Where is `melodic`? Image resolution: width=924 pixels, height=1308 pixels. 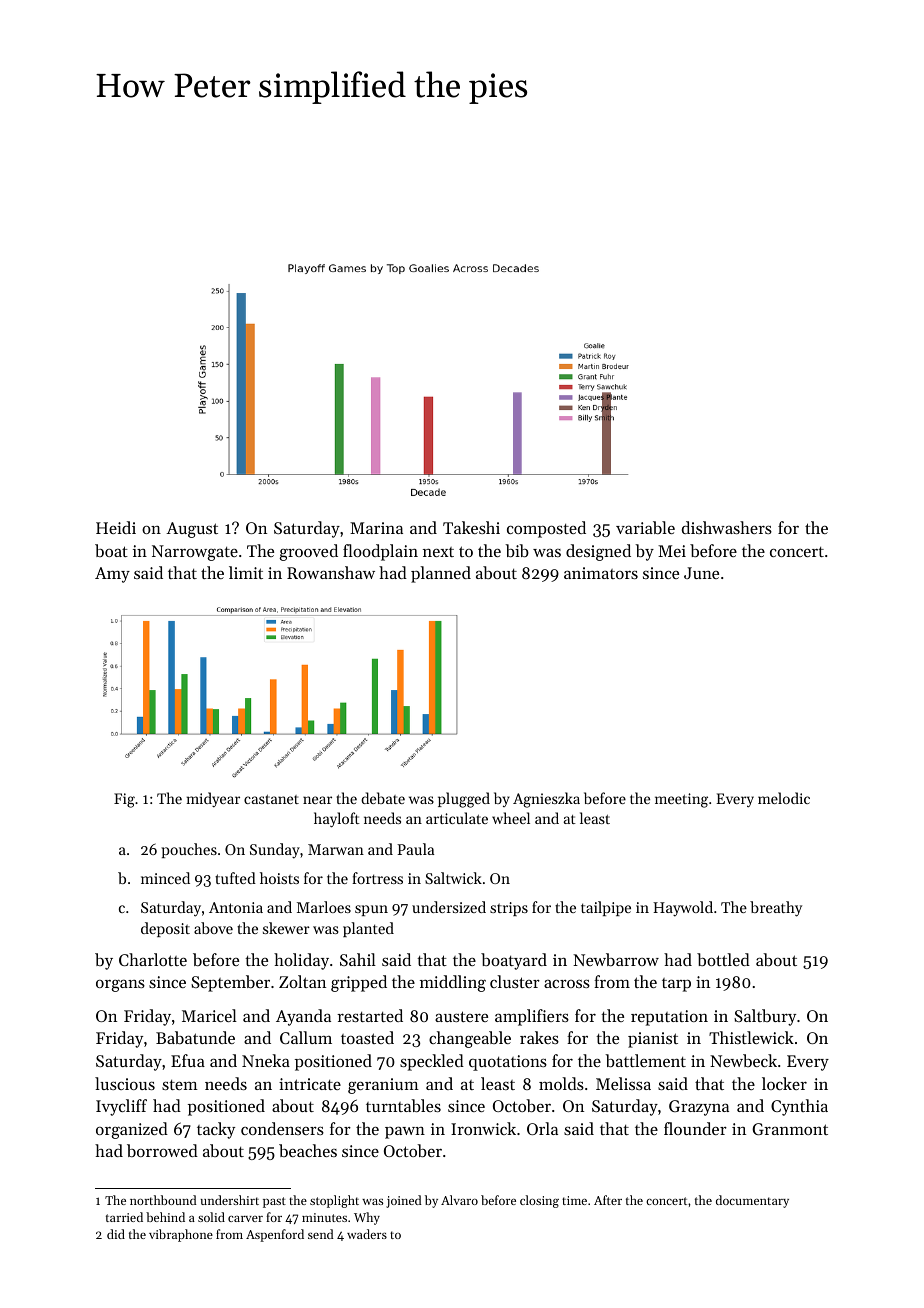 melodic is located at coordinates (784, 798).
